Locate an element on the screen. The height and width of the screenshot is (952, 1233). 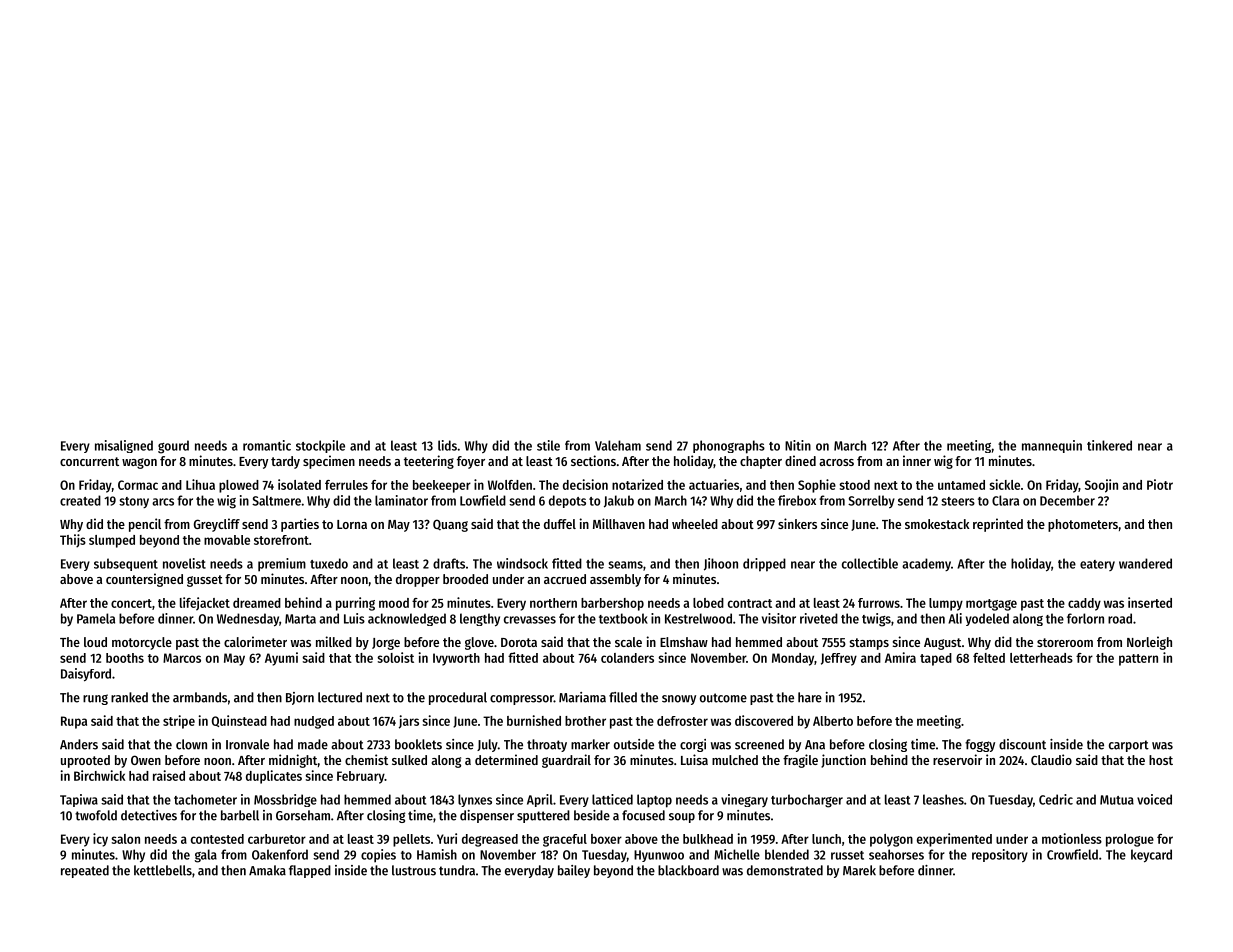
concurrent is located at coordinates (89, 461).
